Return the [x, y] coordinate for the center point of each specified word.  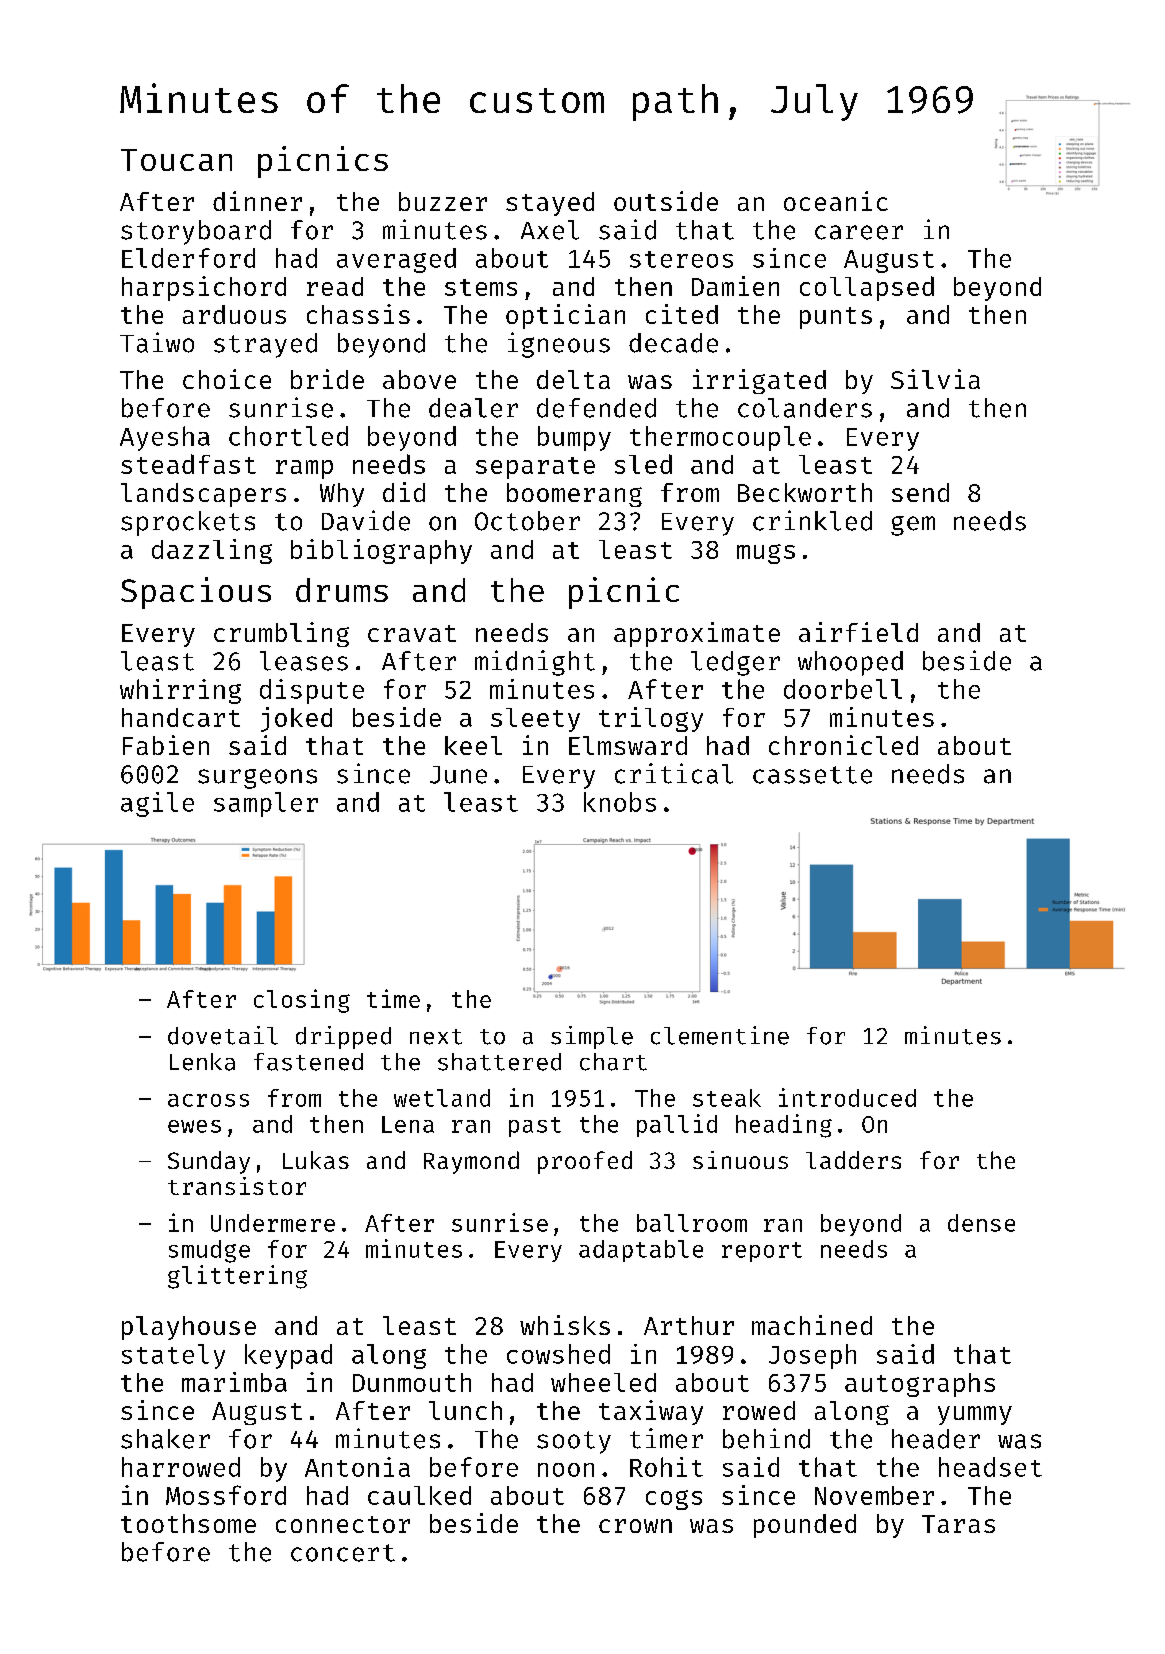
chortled [288, 436]
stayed [550, 204]
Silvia [935, 379]
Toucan [176, 160]
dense [981, 1223]
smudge [209, 1251]
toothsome [188, 1523]
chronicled [843, 745]
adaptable [641, 1251]
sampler [266, 804]
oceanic [836, 201]
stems [481, 287]
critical [674, 773]
